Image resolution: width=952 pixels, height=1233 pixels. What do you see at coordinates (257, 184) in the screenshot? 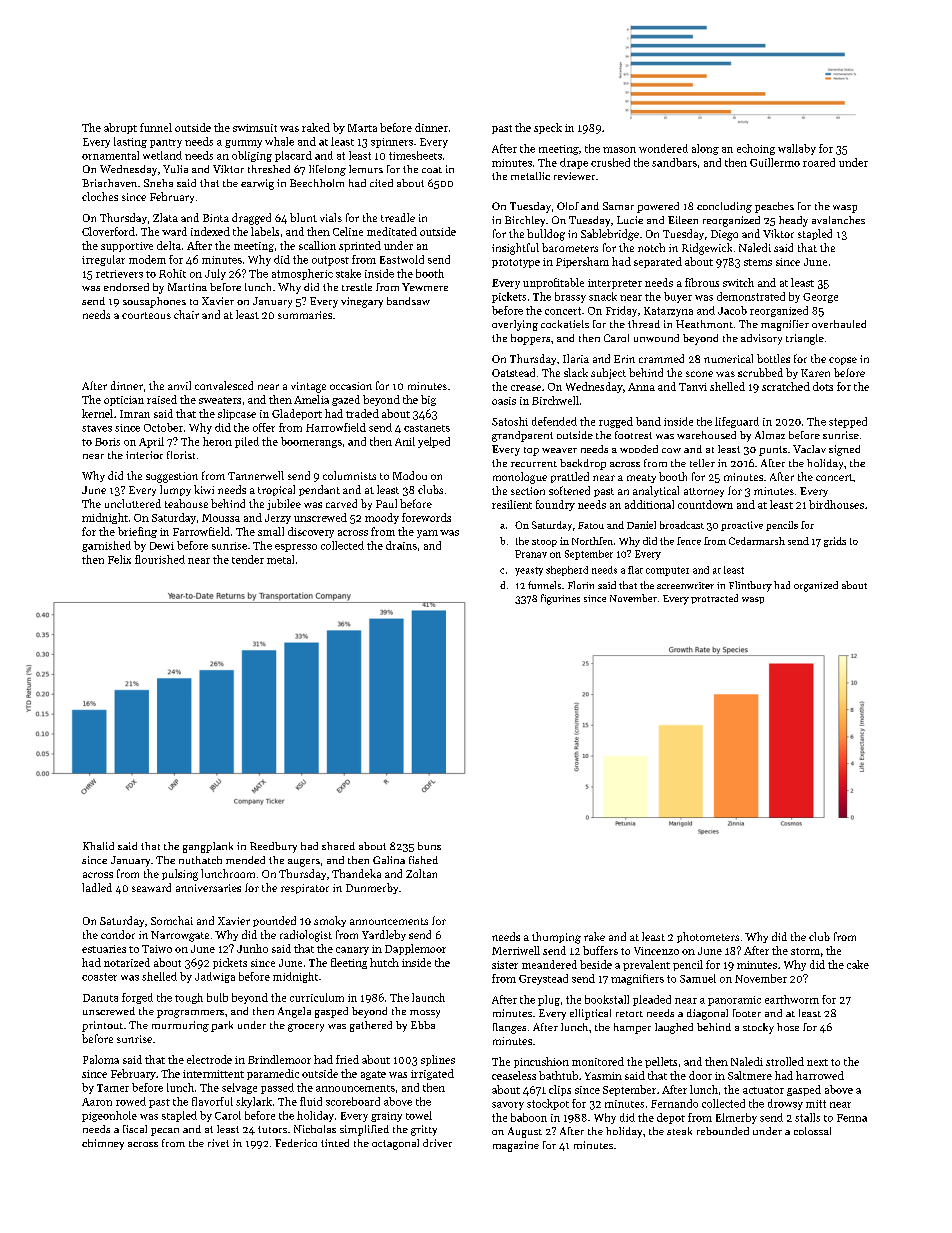
I see `earwig` at bounding box center [257, 184].
